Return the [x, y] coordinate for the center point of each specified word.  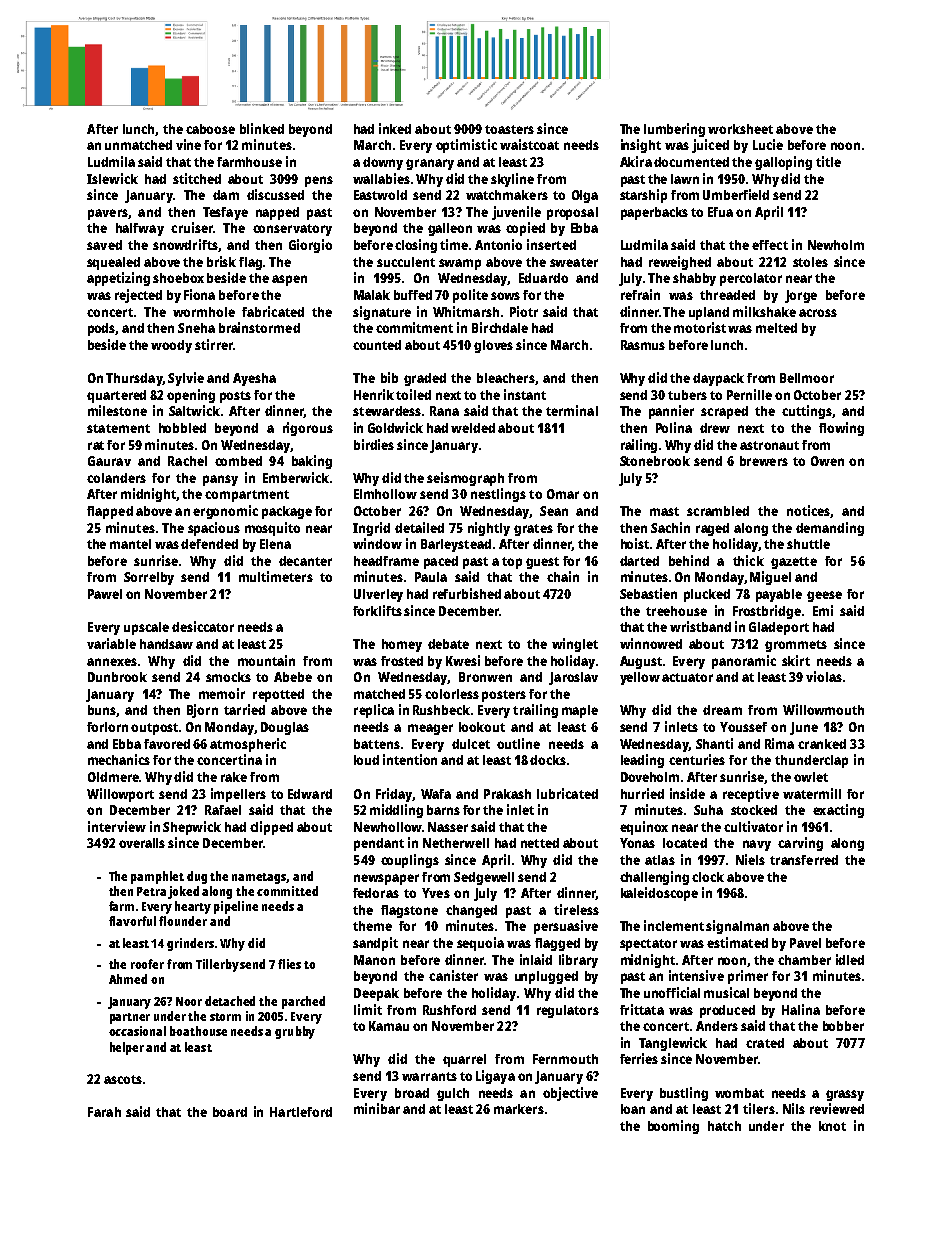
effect [770, 245]
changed [471, 911]
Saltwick [194, 410]
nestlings [498, 495]
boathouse [198, 1031]
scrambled [718, 511]
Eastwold [380, 195]
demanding [830, 529]
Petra [151, 891]
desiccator [203, 626]
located [685, 843]
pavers [108, 214]
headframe [386, 561]
